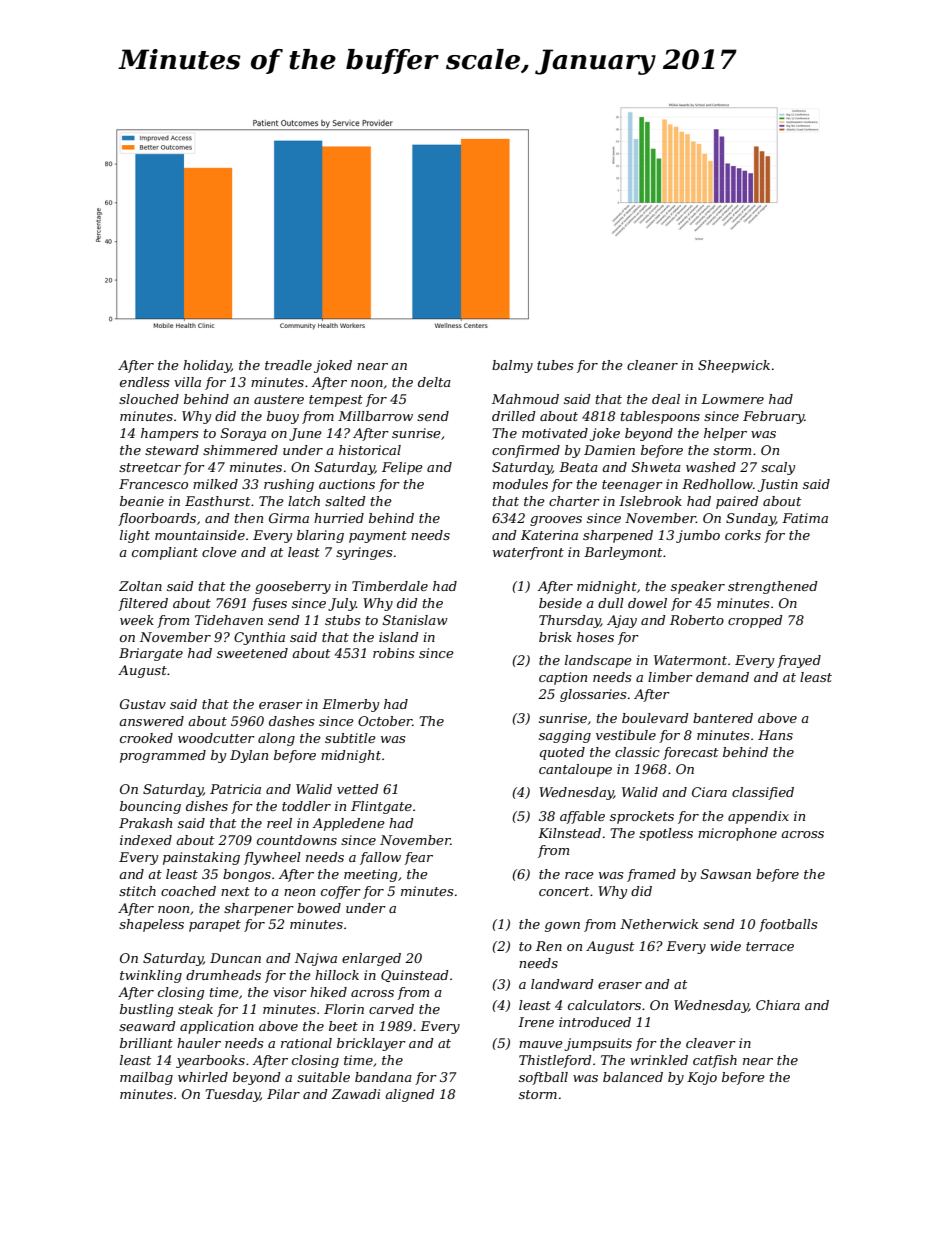 Image resolution: width=952 pixels, height=1233 pixels. I want to click on Stanislaw, so click(415, 620).
